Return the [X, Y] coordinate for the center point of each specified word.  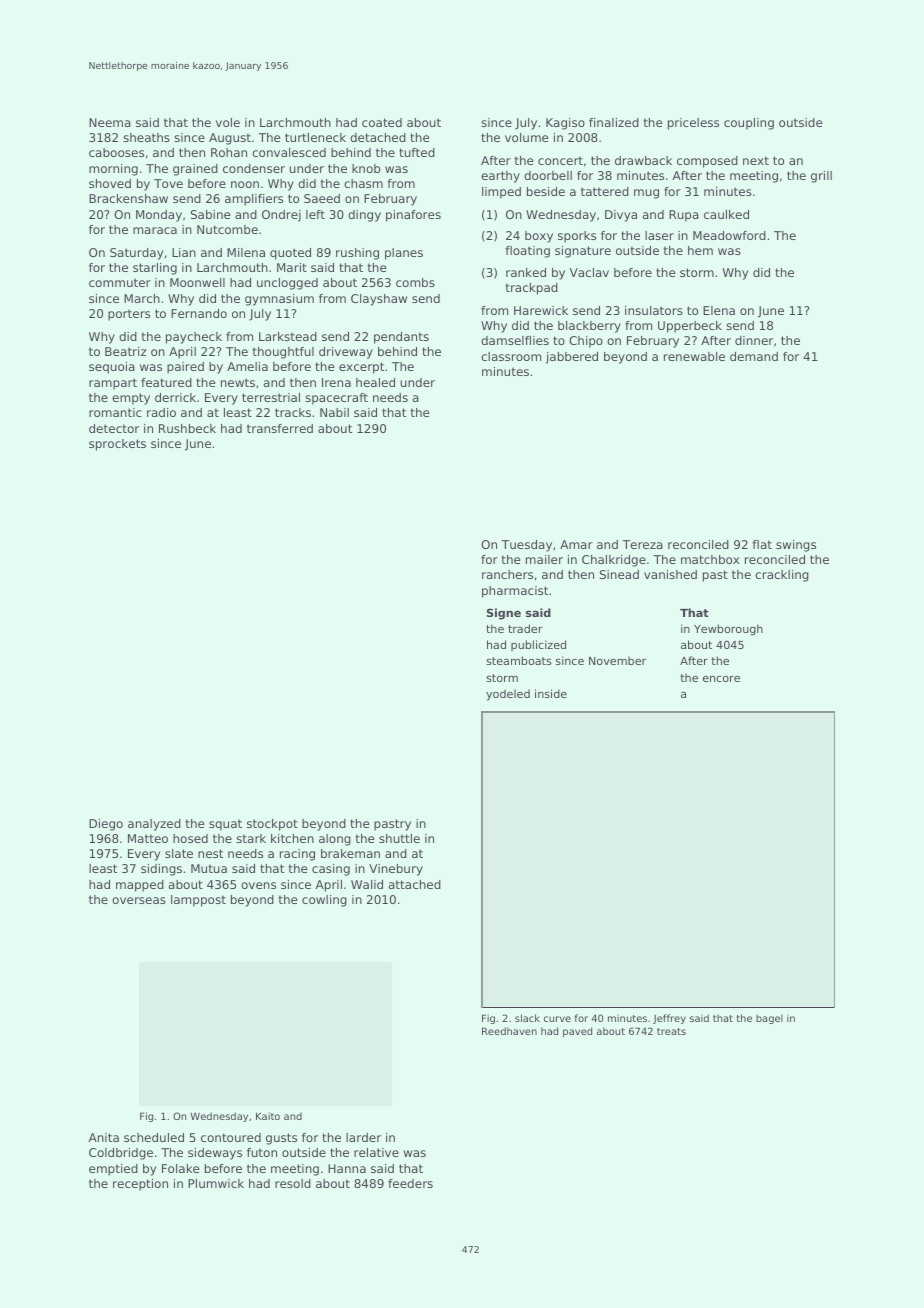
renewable [694, 356]
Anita [104, 1137]
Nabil [334, 412]
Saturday [136, 254]
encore [721, 679]
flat [762, 544]
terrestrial [271, 397]
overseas [139, 900]
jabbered [572, 358]
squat [225, 825]
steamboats [518, 660]
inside [551, 693]
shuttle [399, 838]
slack [527, 1018]
